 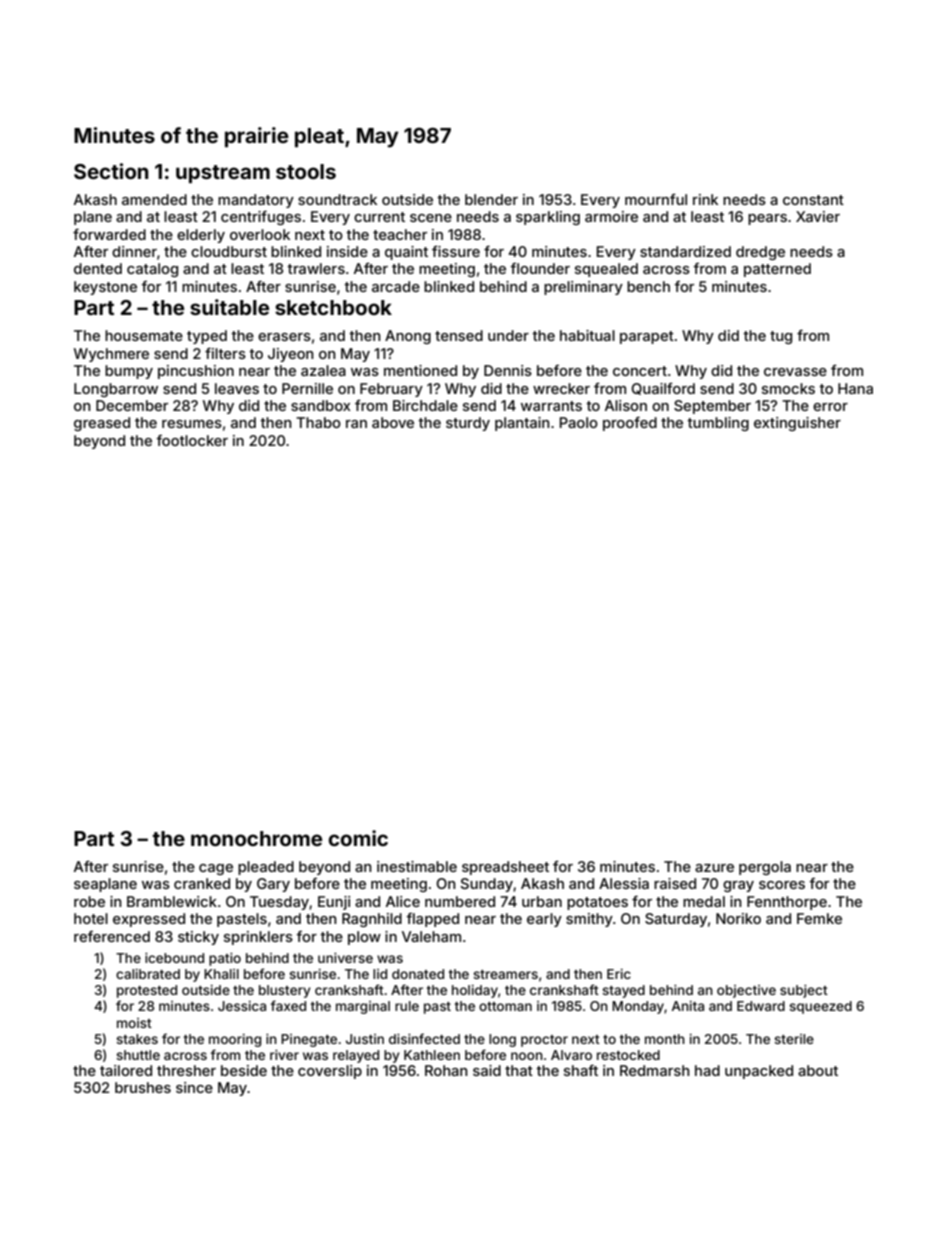 I want to click on Anong, so click(x=408, y=337).
